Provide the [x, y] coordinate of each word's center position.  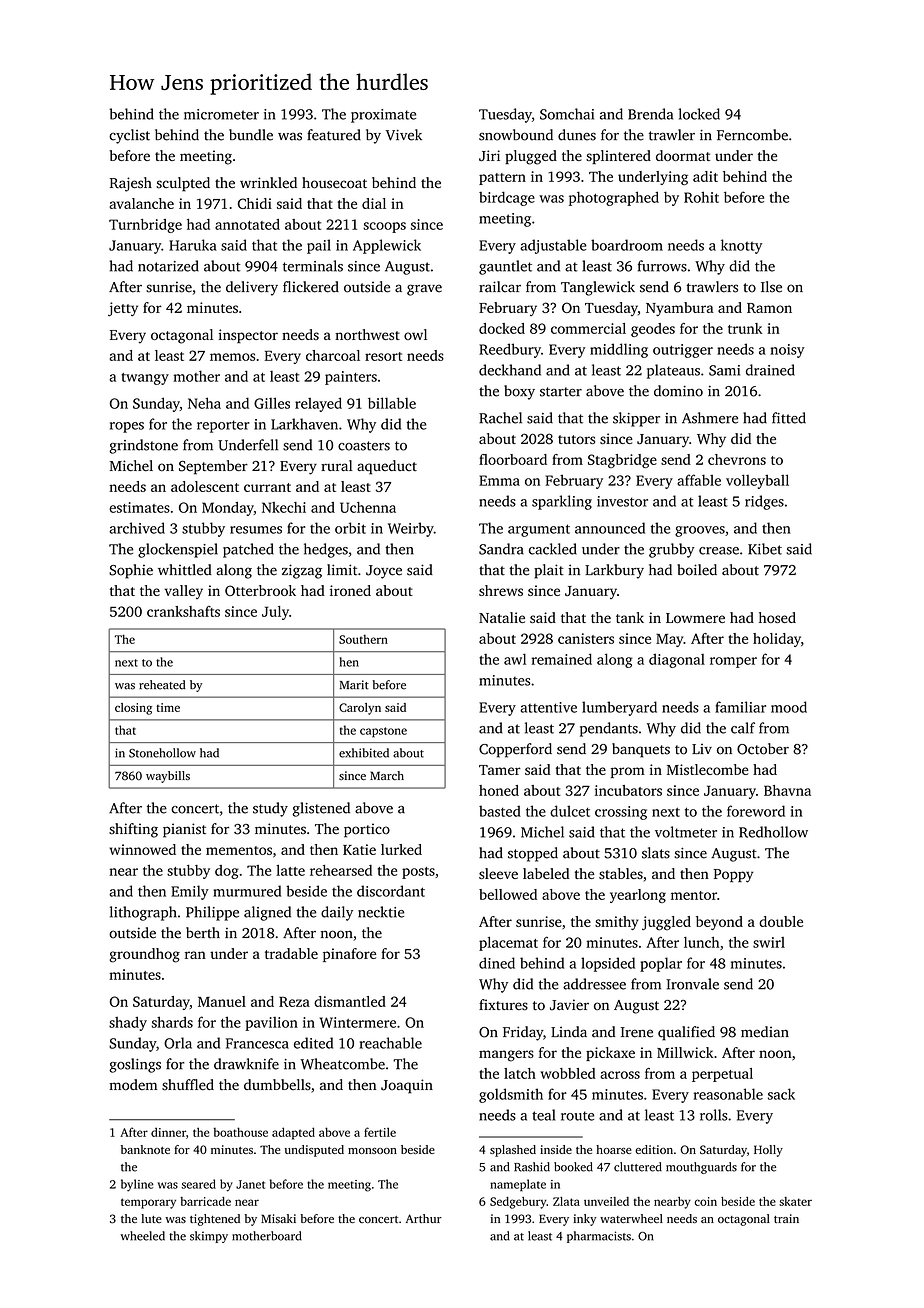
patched [248, 550]
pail [319, 246]
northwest [367, 334]
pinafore [349, 955]
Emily [190, 892]
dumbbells [277, 1085]
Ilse [771, 287]
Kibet [765, 549]
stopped [533, 854]
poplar [661, 964]
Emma [499, 480]
